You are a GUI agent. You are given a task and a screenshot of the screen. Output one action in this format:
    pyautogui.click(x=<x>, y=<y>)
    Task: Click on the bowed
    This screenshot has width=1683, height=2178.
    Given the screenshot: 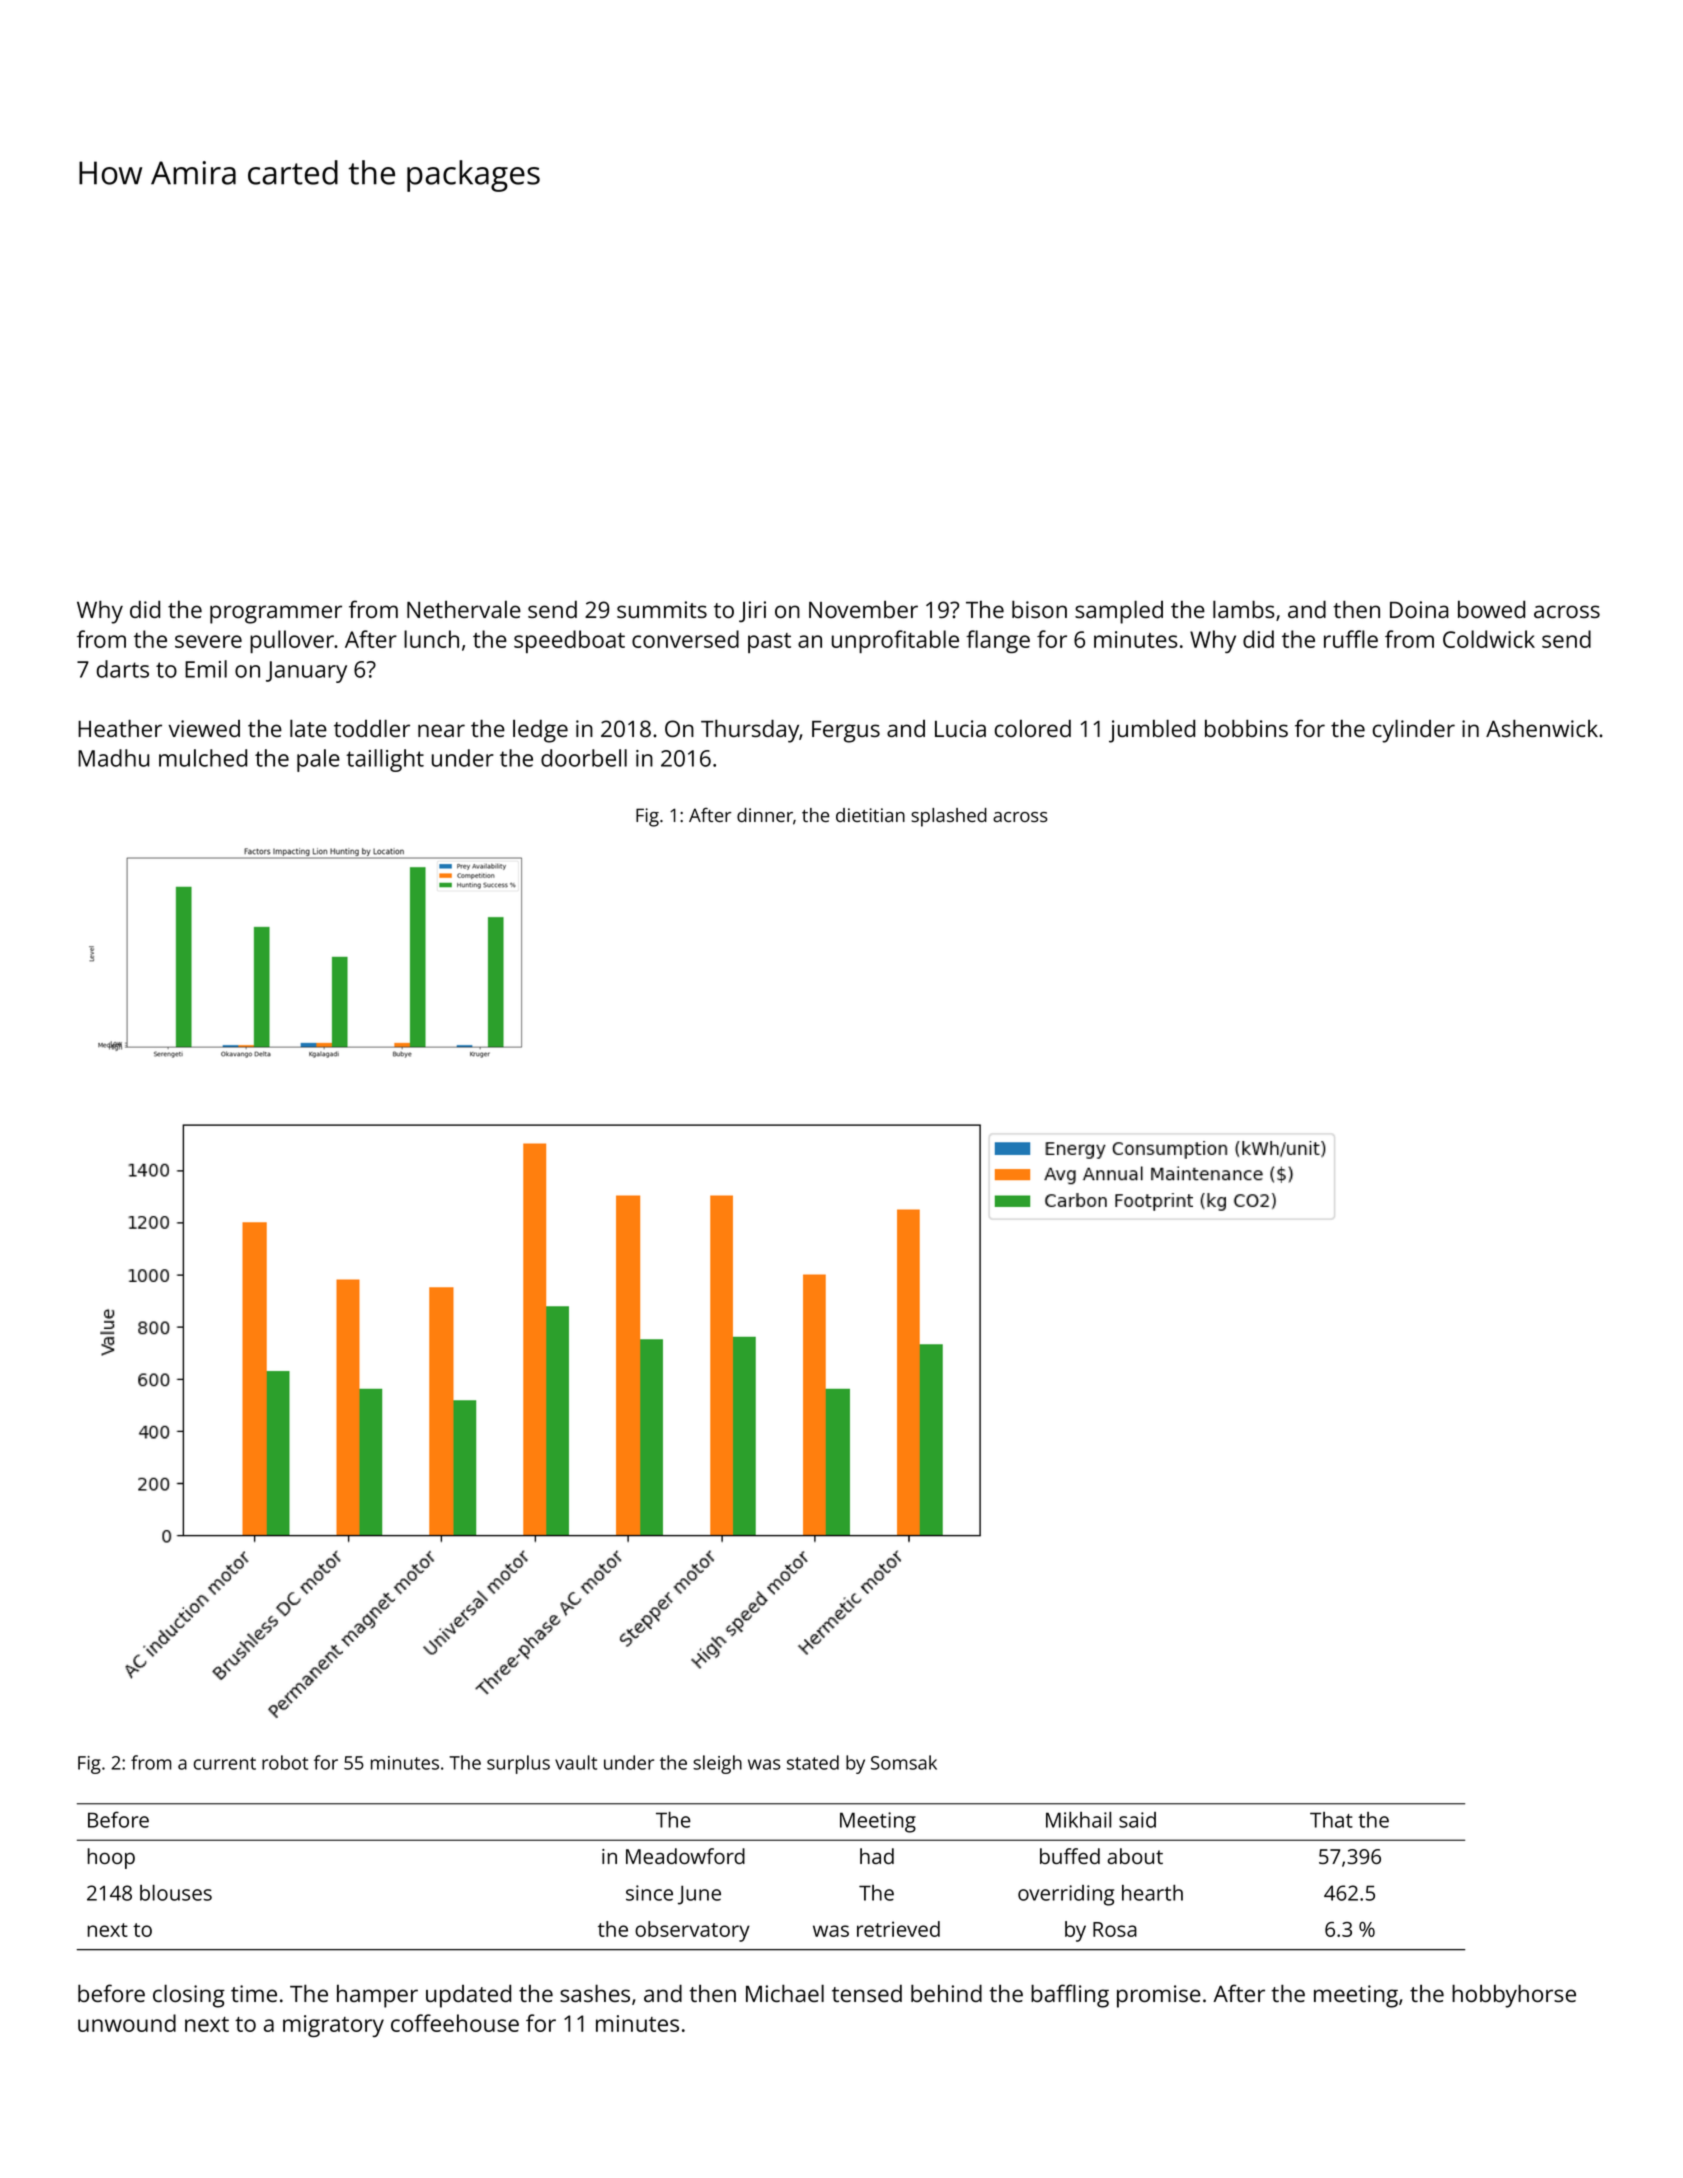 What is the action you would take?
    pyautogui.click(x=1491, y=609)
